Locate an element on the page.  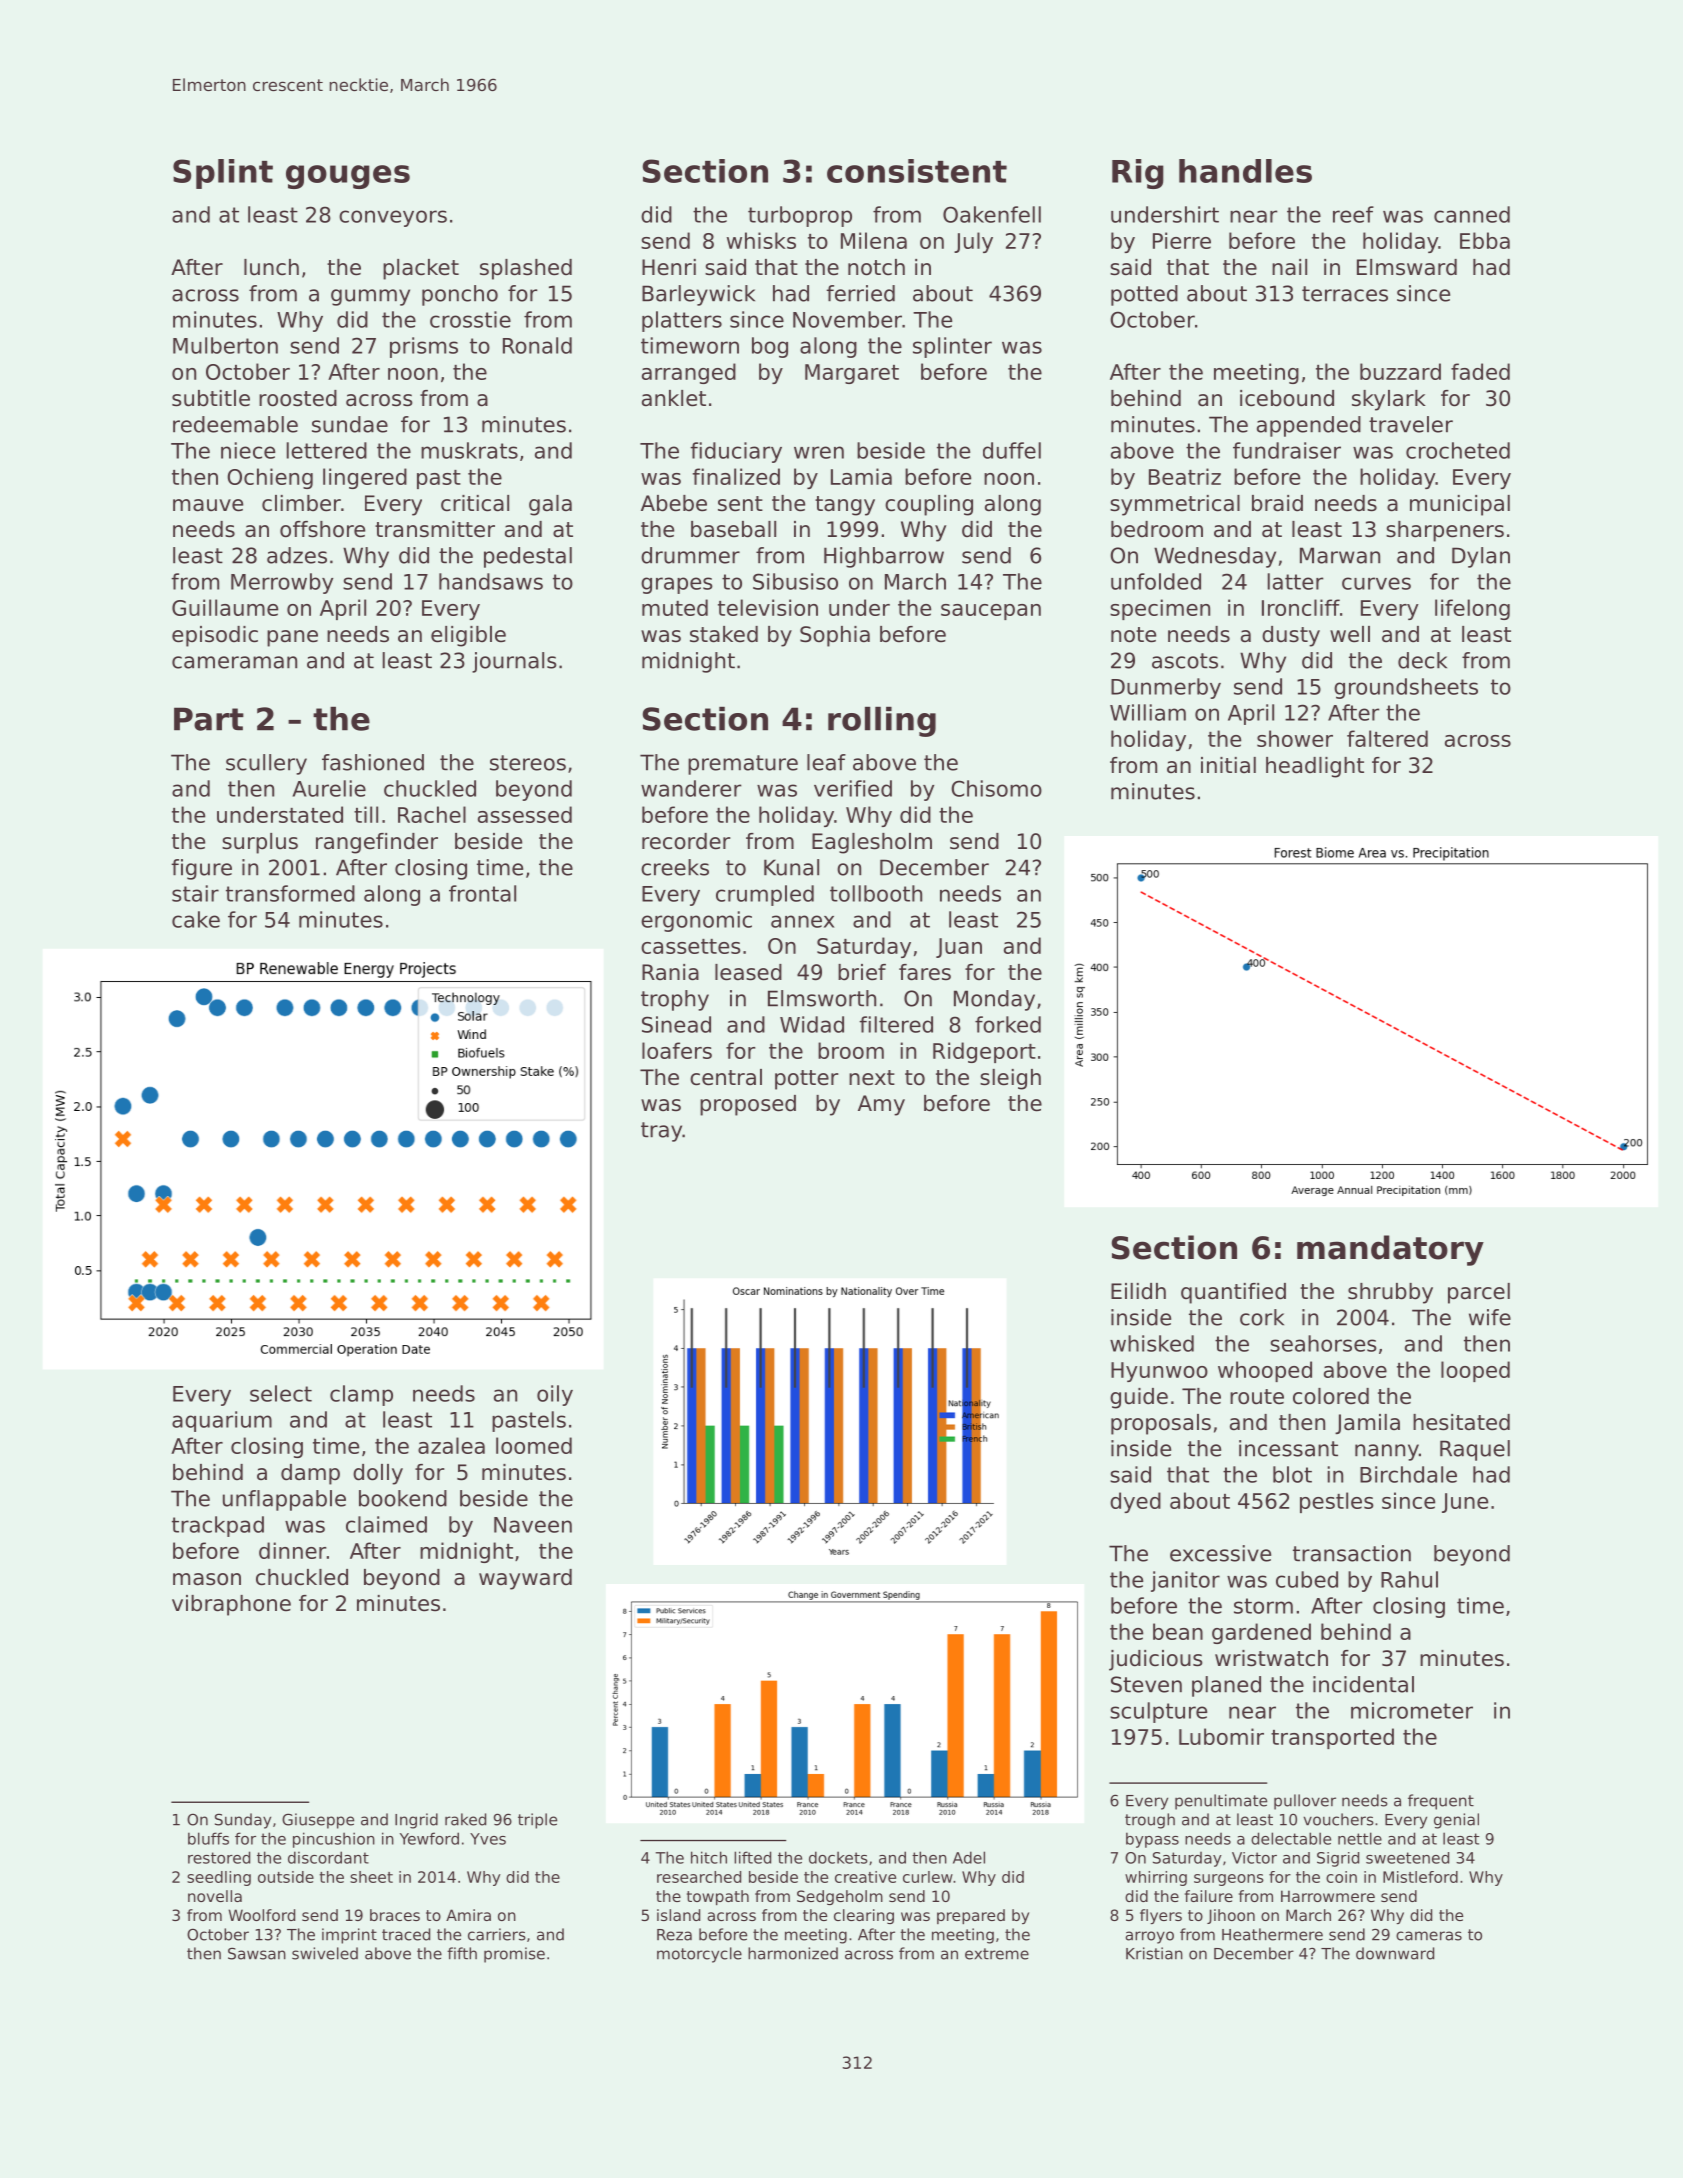
Sawsan is located at coordinates (257, 1953).
